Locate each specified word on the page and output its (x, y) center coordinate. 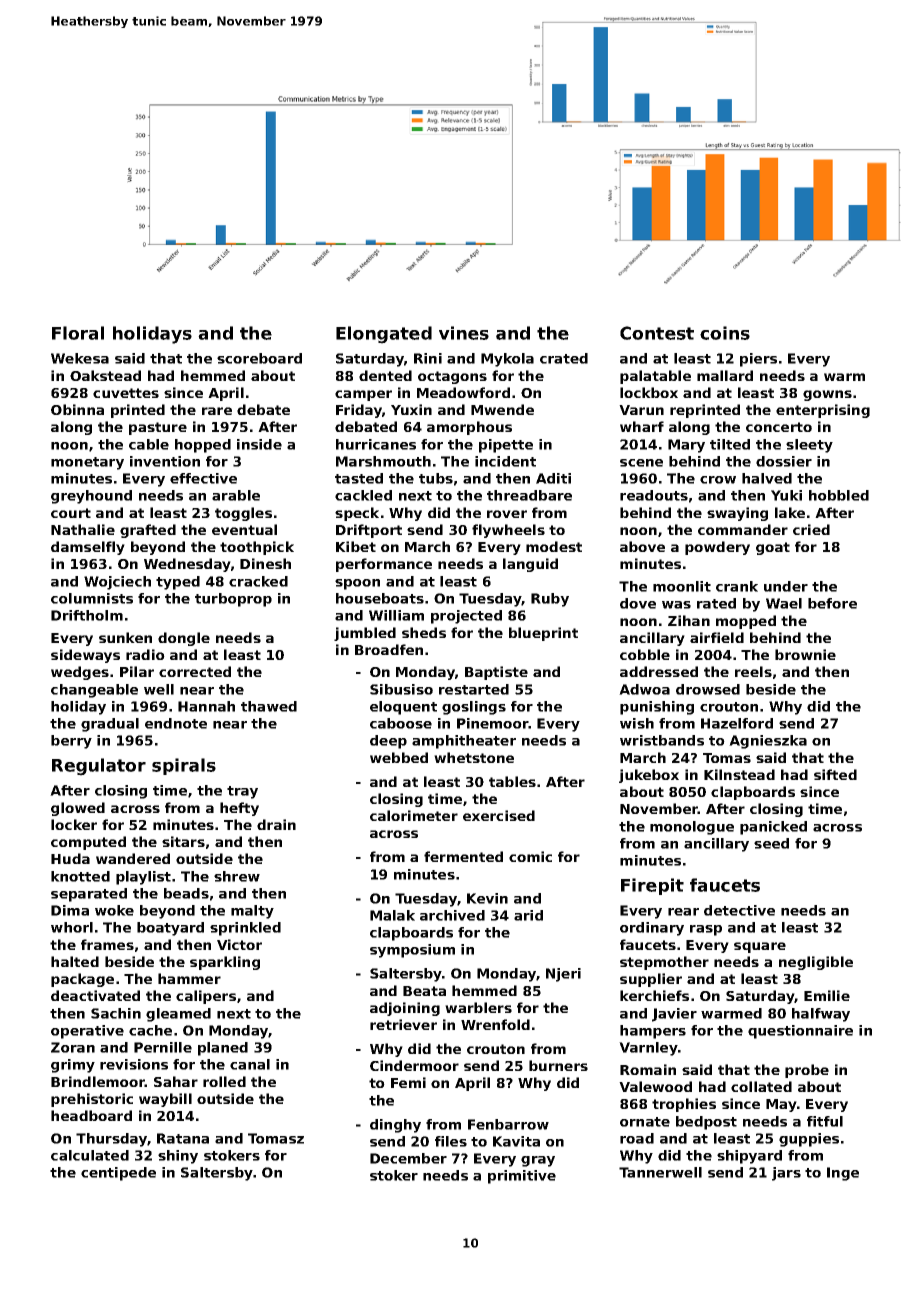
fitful (825, 1121)
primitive (522, 1177)
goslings (474, 708)
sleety (809, 446)
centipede (118, 1174)
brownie (805, 654)
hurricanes (376, 444)
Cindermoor (414, 1065)
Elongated (384, 335)
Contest (657, 333)
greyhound (91, 497)
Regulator (99, 767)
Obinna (77, 409)
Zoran (73, 1047)
